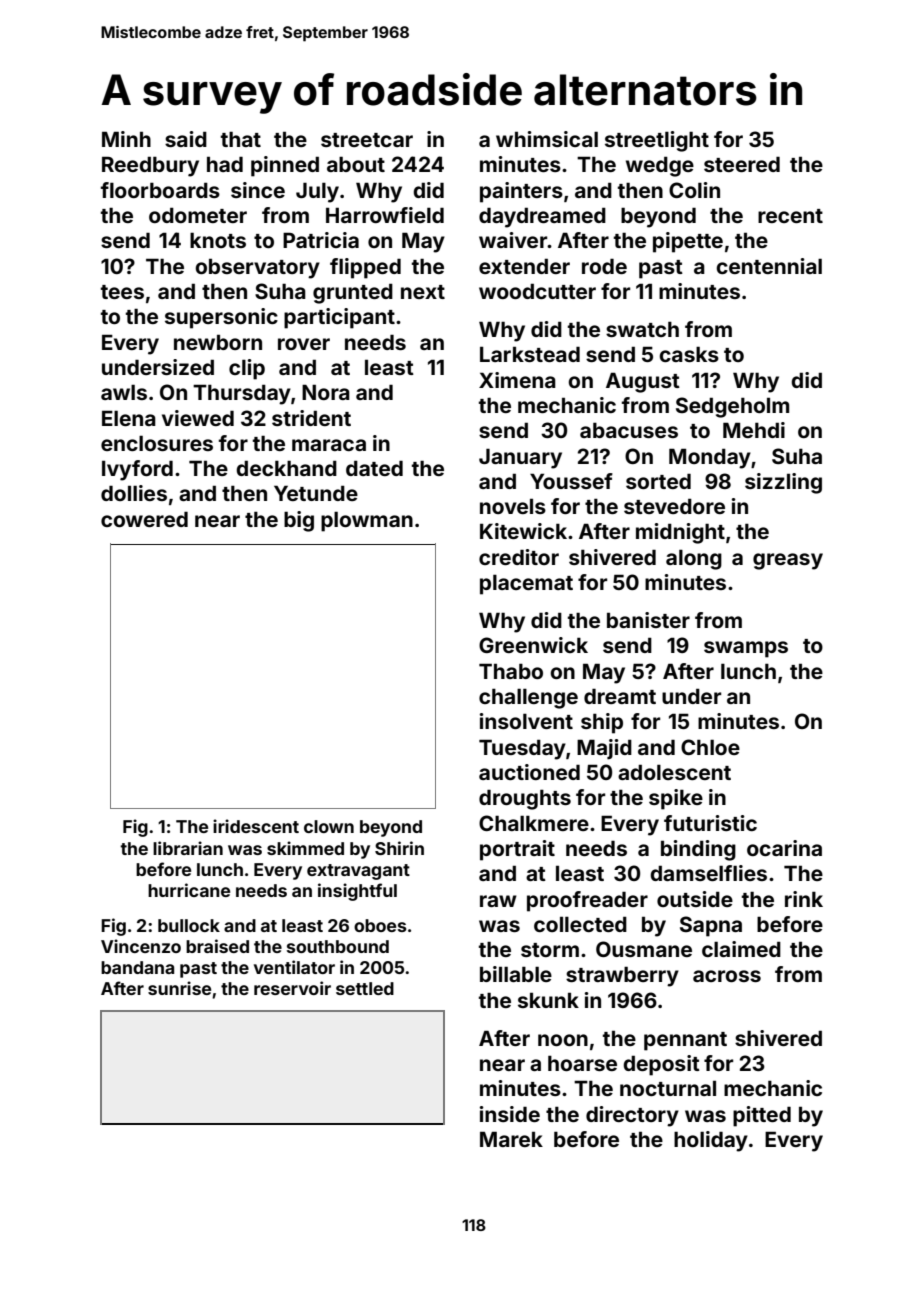 Image resolution: width=924 pixels, height=1311 pixels. Describe the element at coordinates (256, 826) in the document. I see `iridescent` at that location.
